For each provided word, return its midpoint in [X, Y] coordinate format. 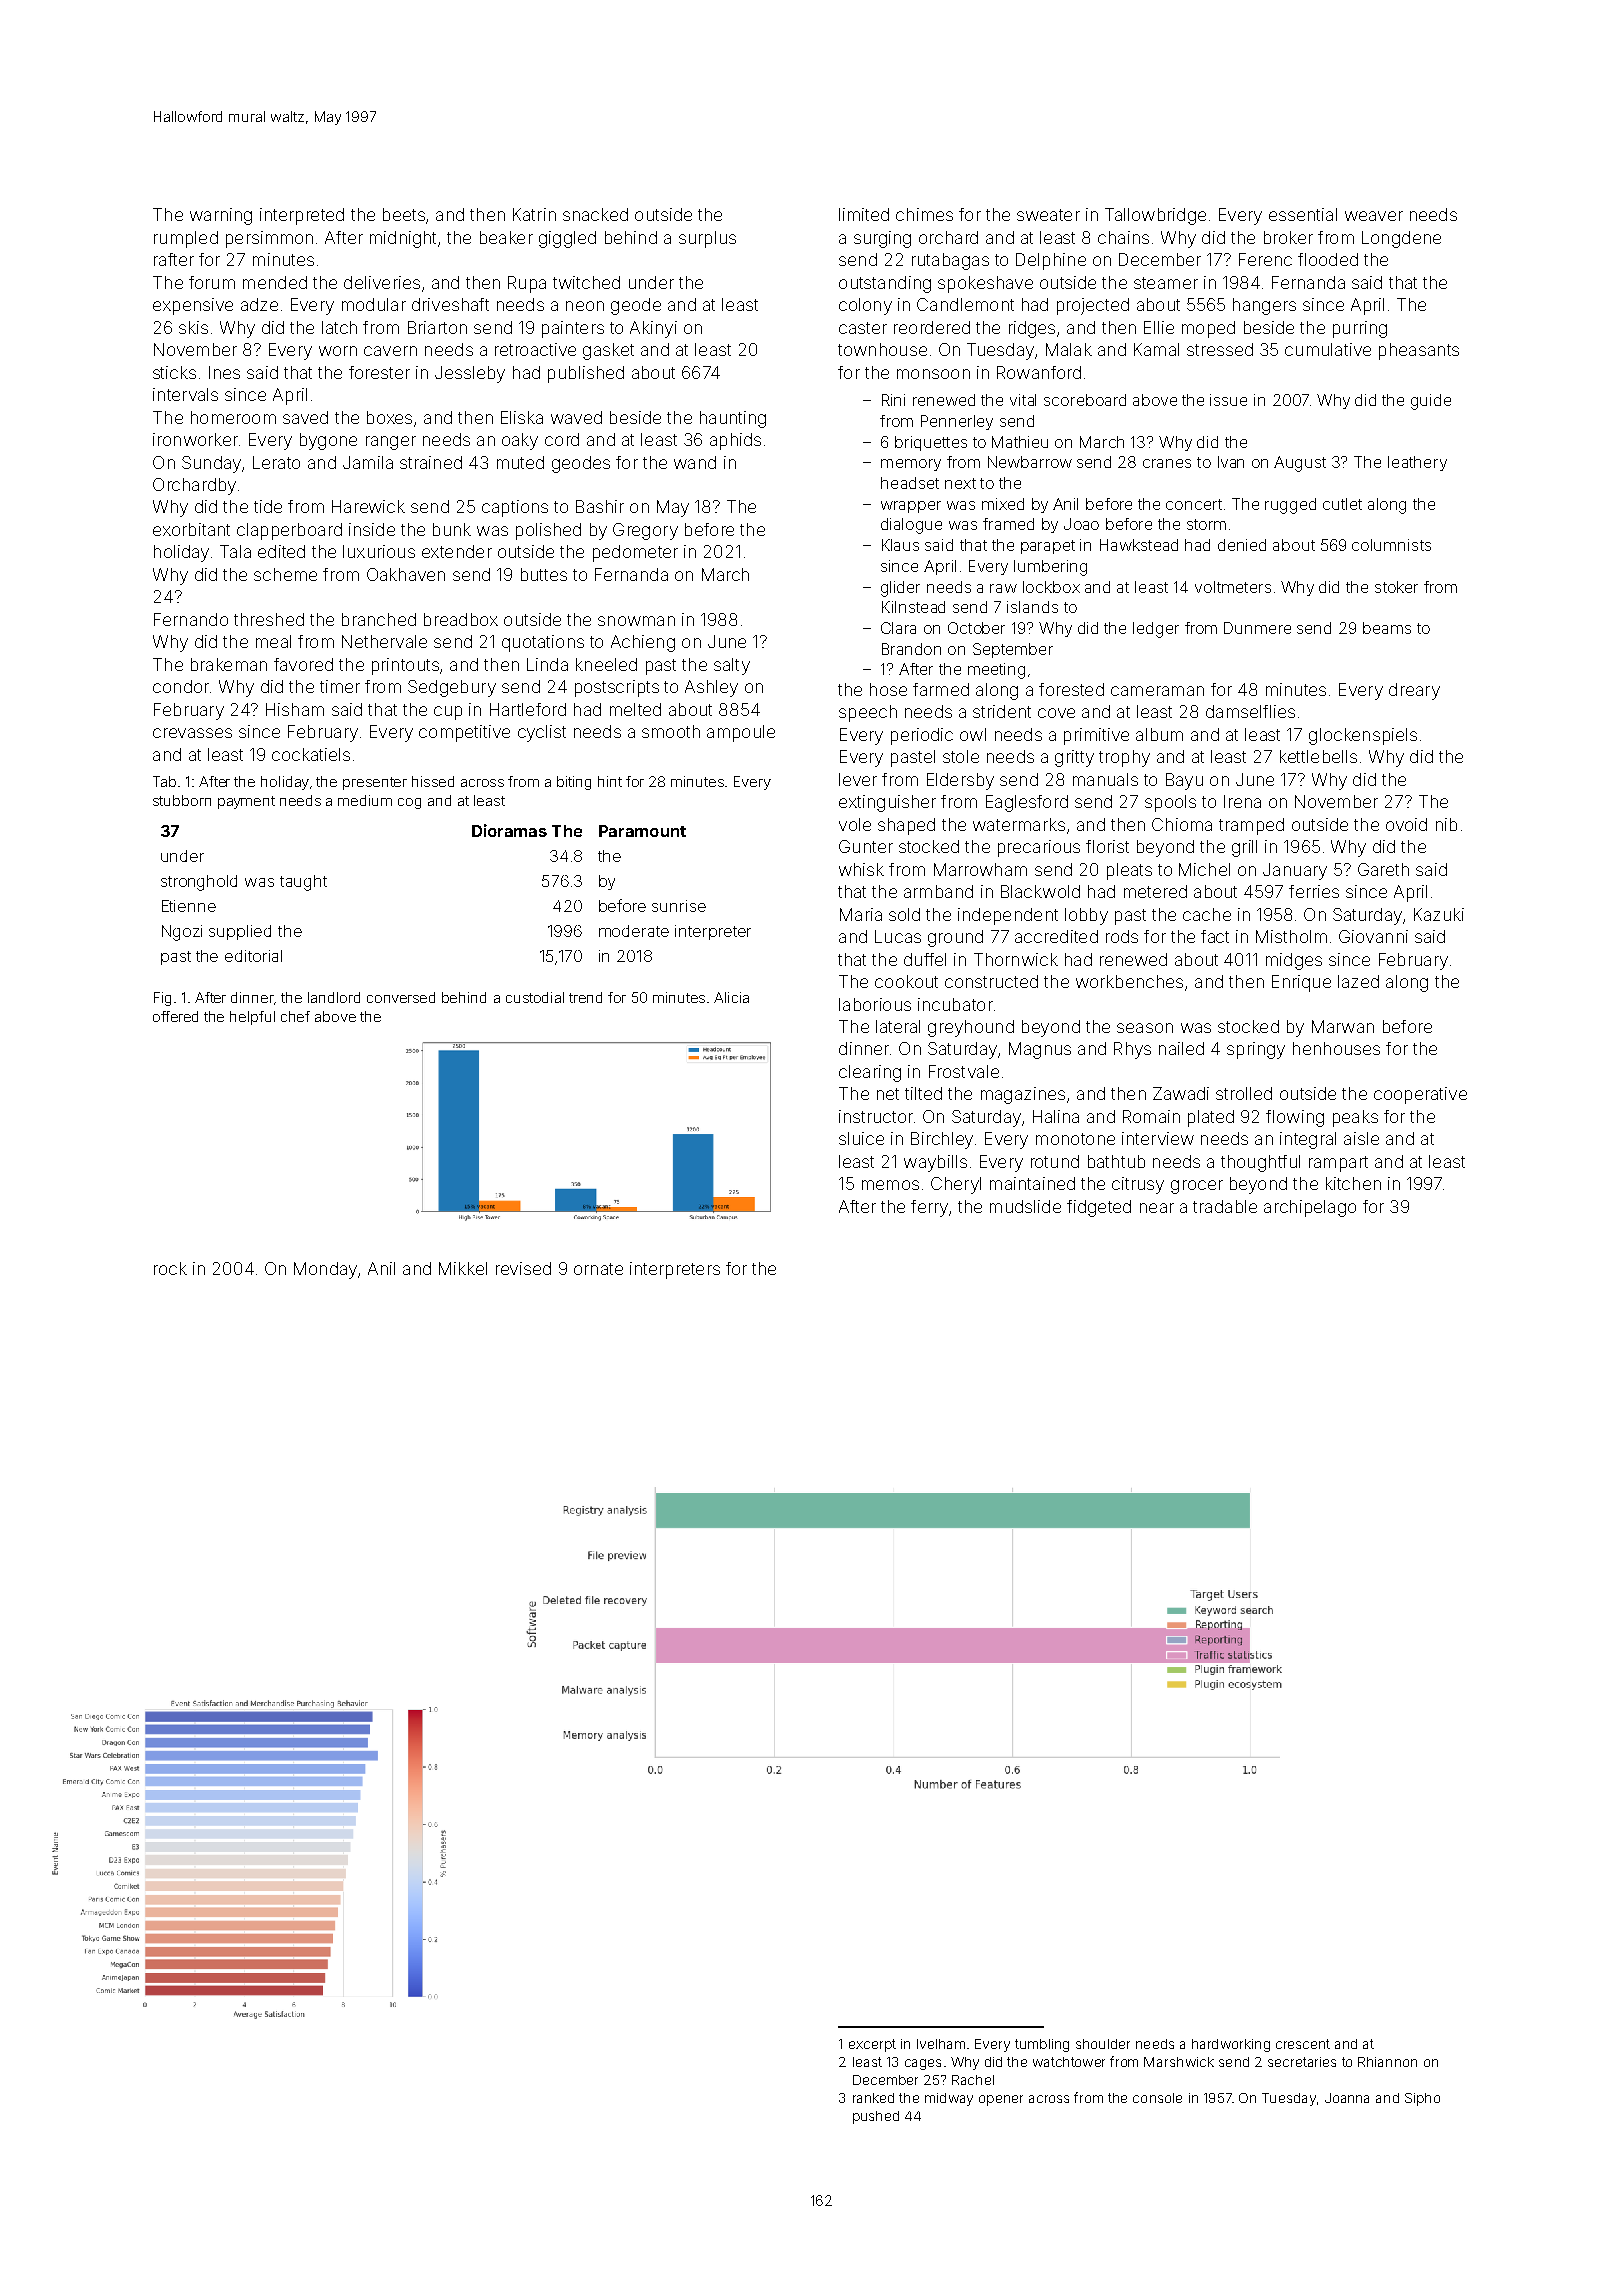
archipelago [1310, 1208]
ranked [873, 2098]
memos [890, 1185]
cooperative [1420, 1095]
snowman [636, 621]
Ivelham [941, 2044]
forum [212, 282]
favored [303, 664]
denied [1242, 545]
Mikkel [463, 1268]
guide [1431, 402]
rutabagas [950, 261]
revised [523, 1268]
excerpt [872, 2045]
